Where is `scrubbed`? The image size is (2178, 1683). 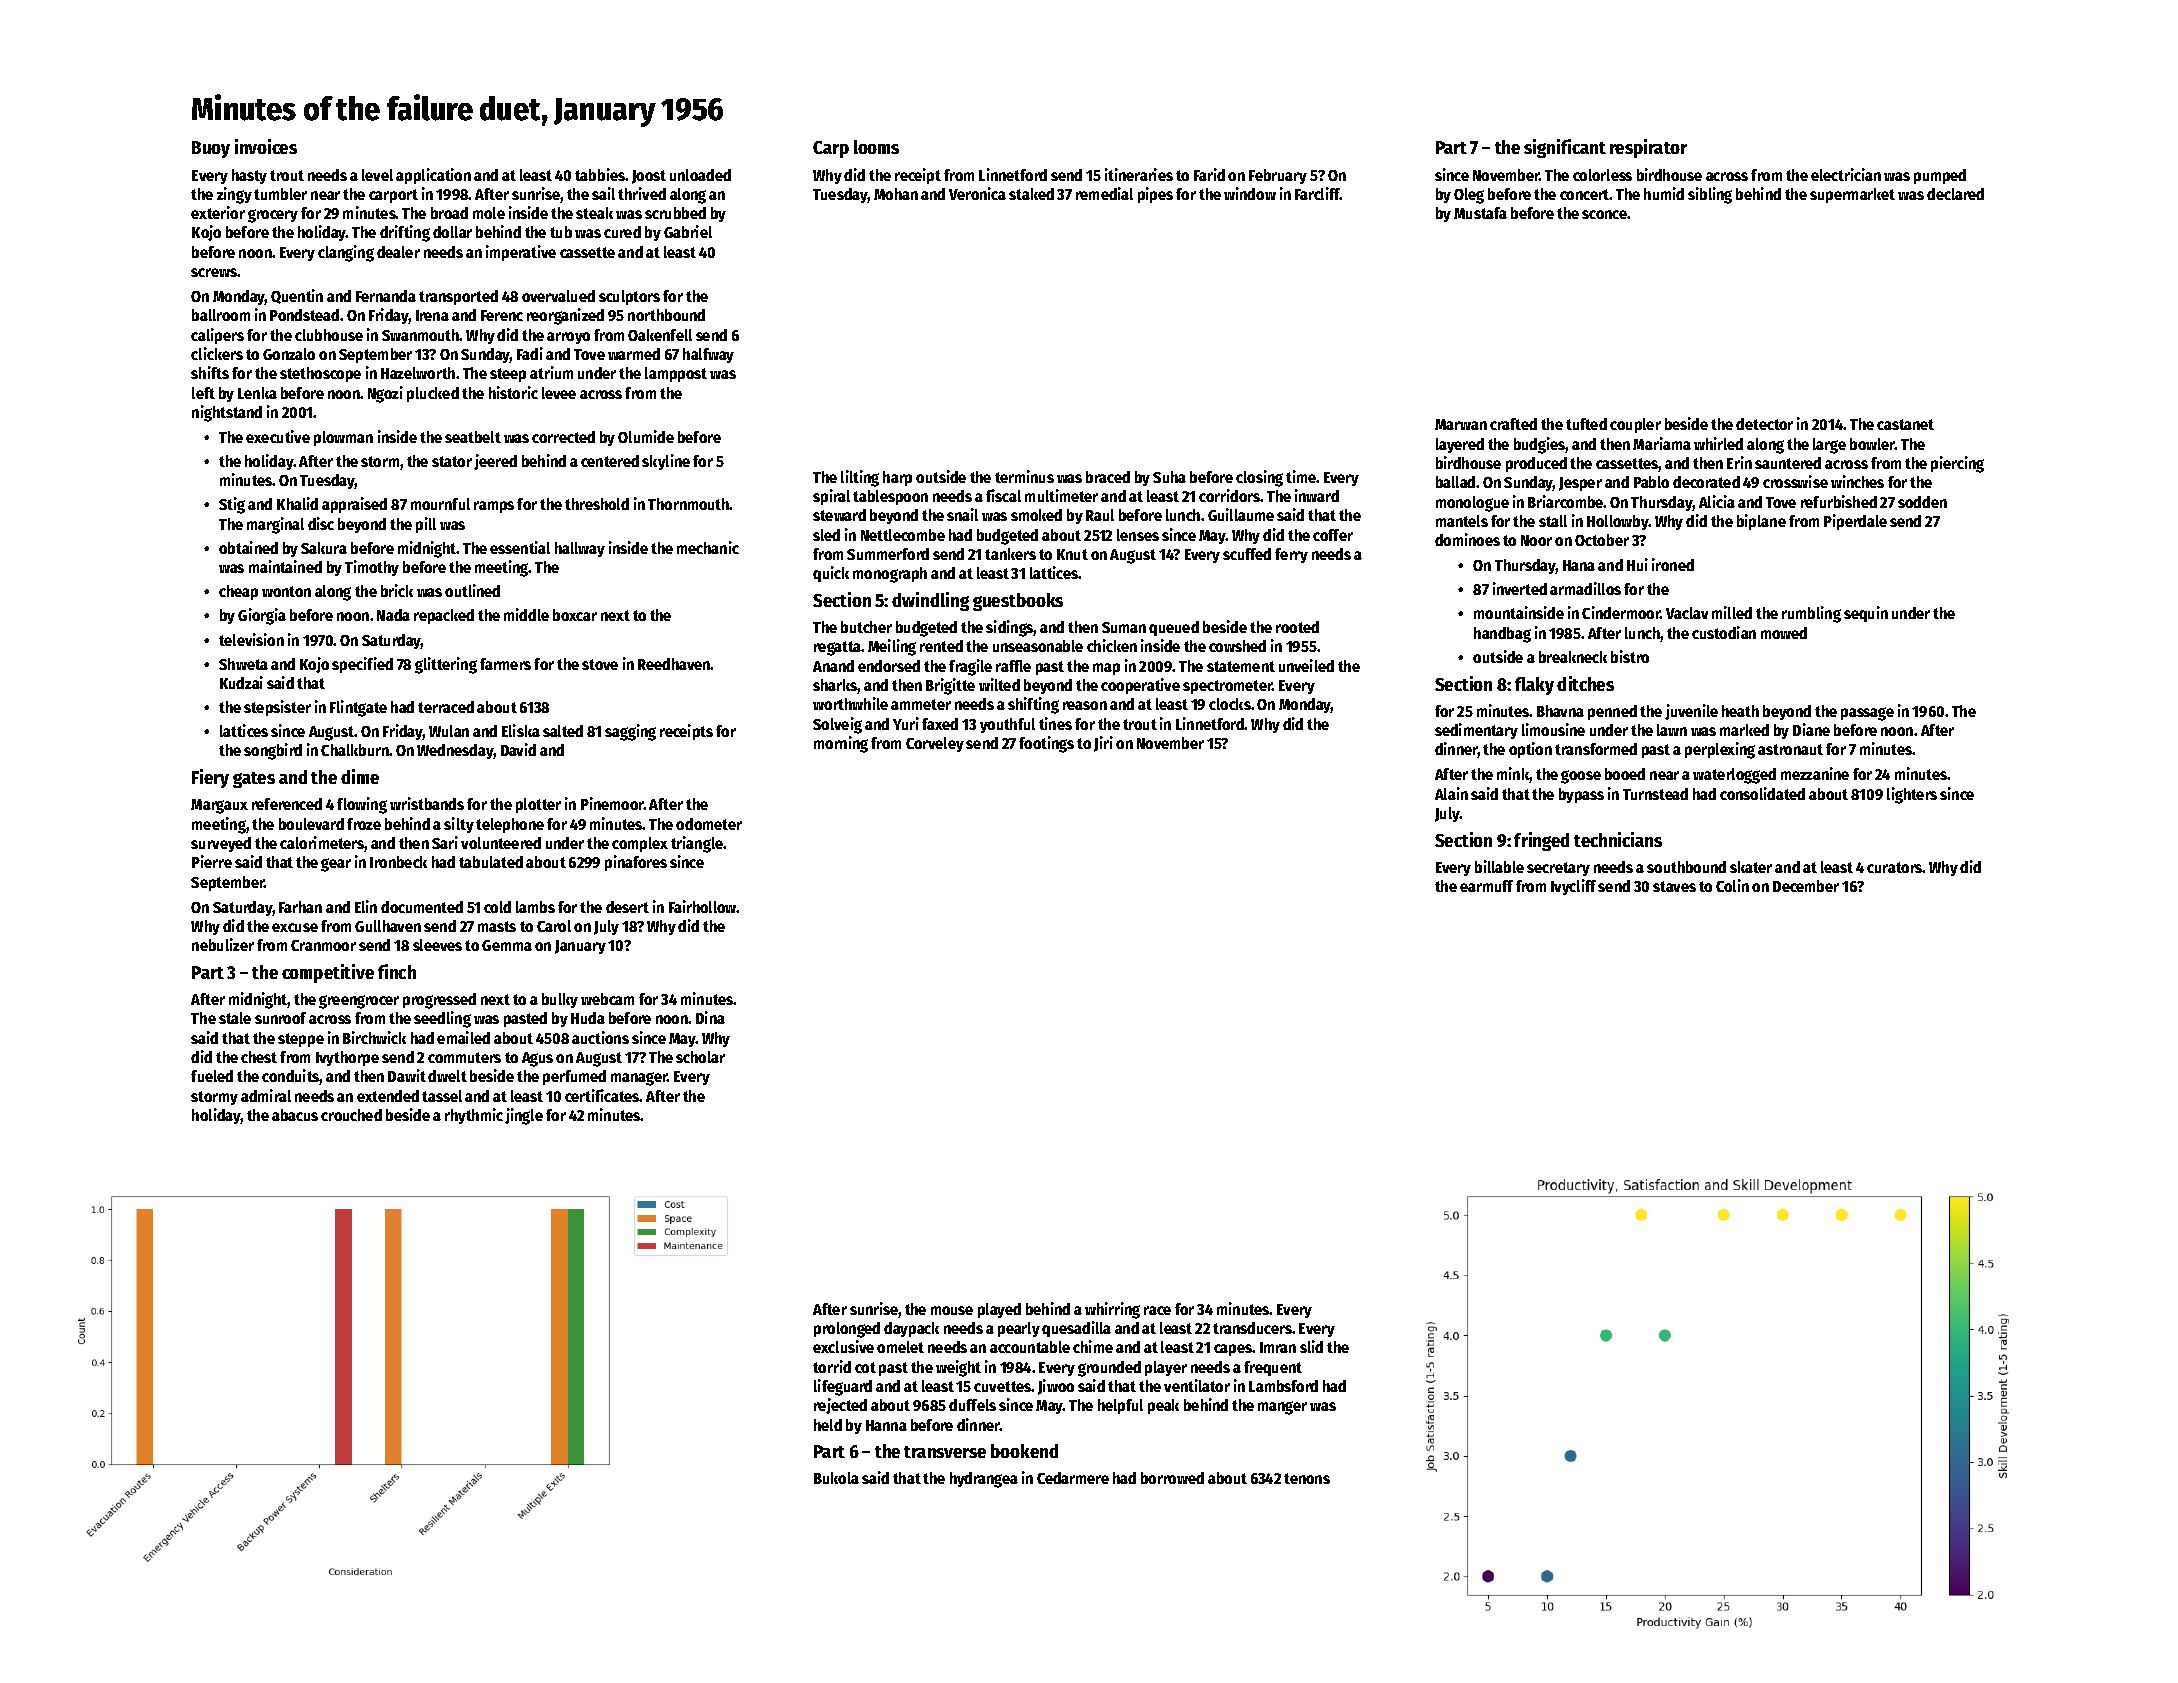 scrubbed is located at coordinates (675, 213).
